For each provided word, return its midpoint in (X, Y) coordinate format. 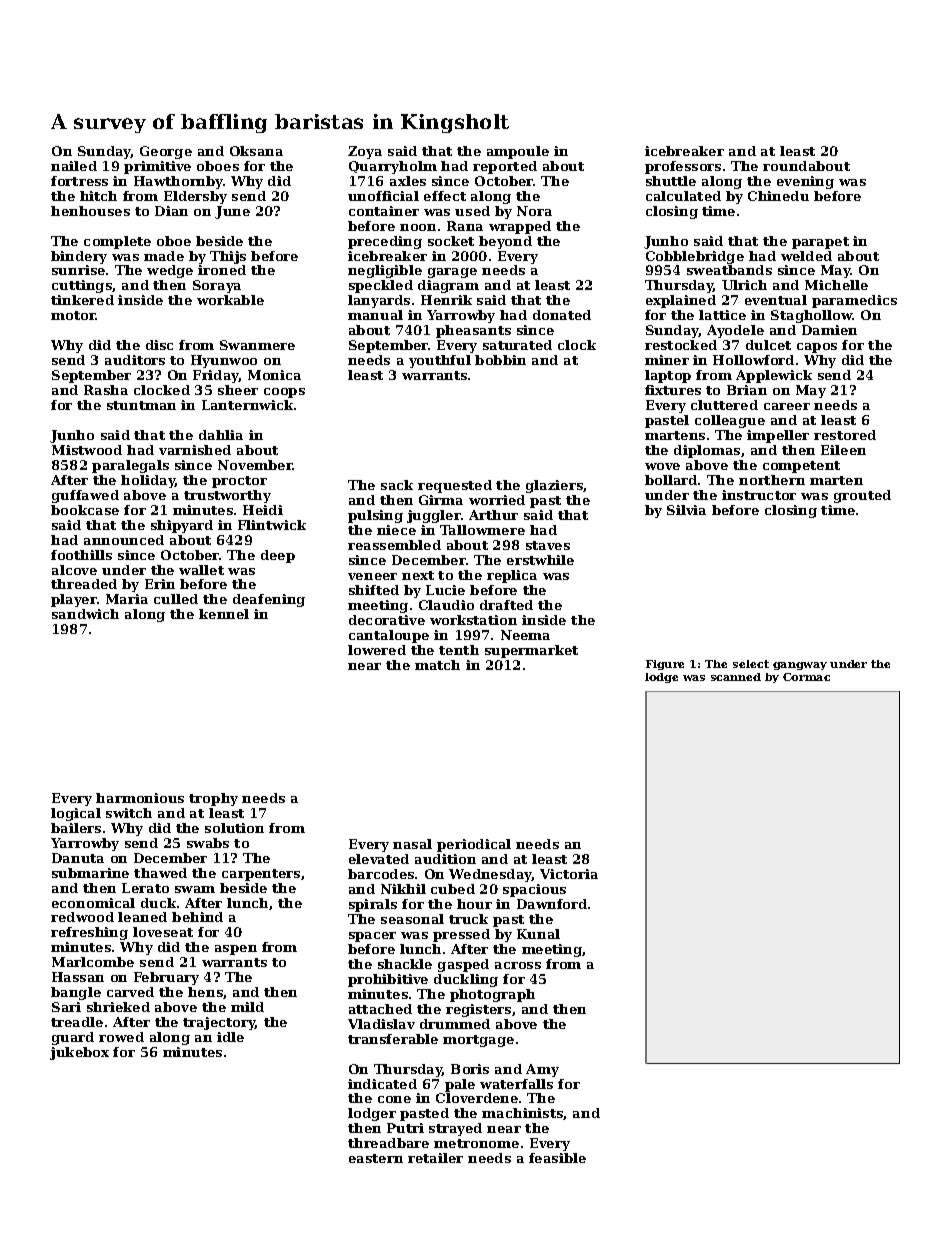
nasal (412, 844)
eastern (376, 1158)
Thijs (228, 257)
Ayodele (735, 331)
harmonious (140, 798)
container (384, 211)
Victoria (569, 874)
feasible (557, 1158)
